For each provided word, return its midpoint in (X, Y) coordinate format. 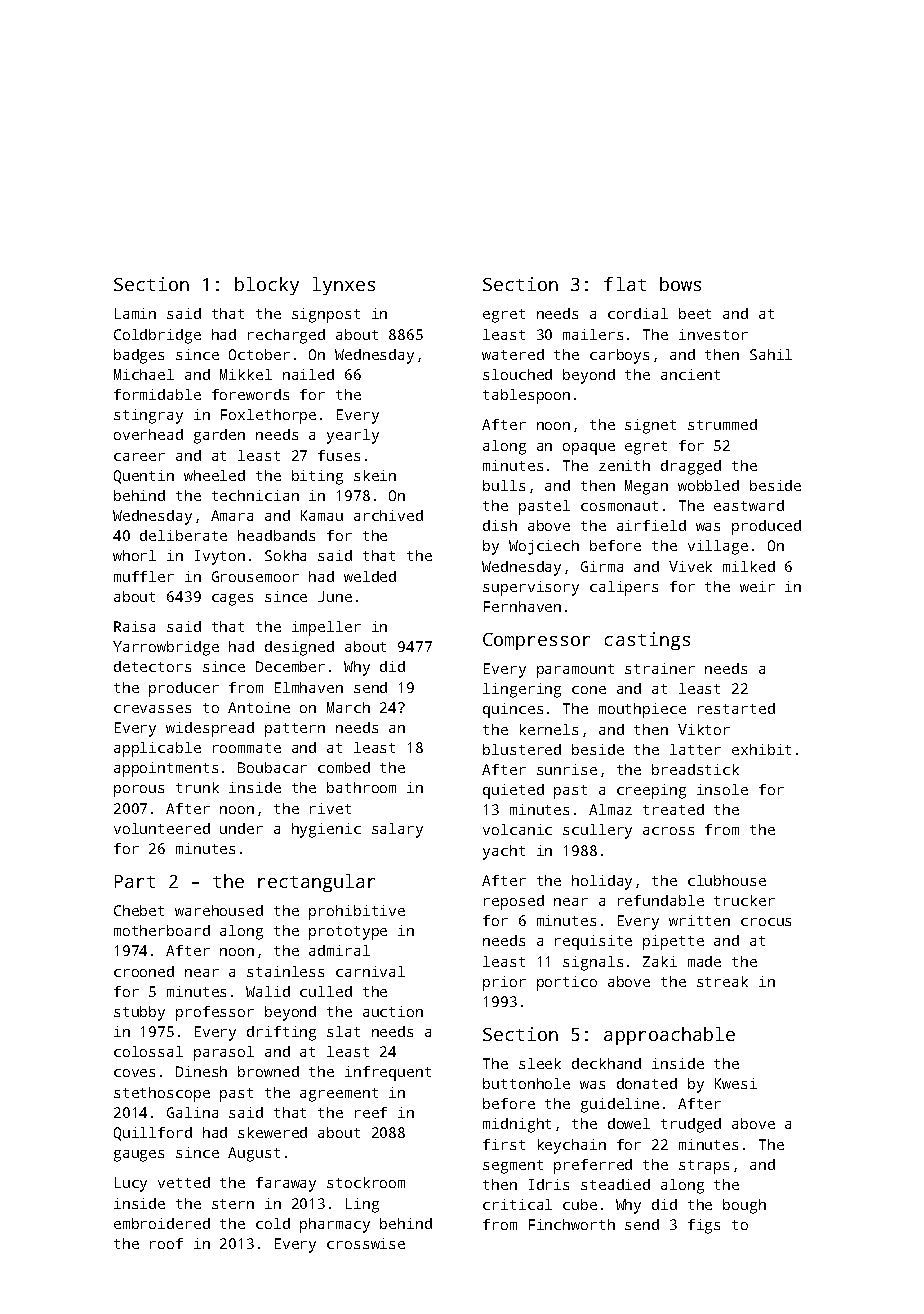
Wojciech (544, 547)
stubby (139, 1013)
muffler (144, 576)
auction (393, 1011)
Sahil (771, 354)
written (699, 920)
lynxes (344, 286)
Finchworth (572, 1224)
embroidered (162, 1223)
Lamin (135, 313)
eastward (749, 505)
